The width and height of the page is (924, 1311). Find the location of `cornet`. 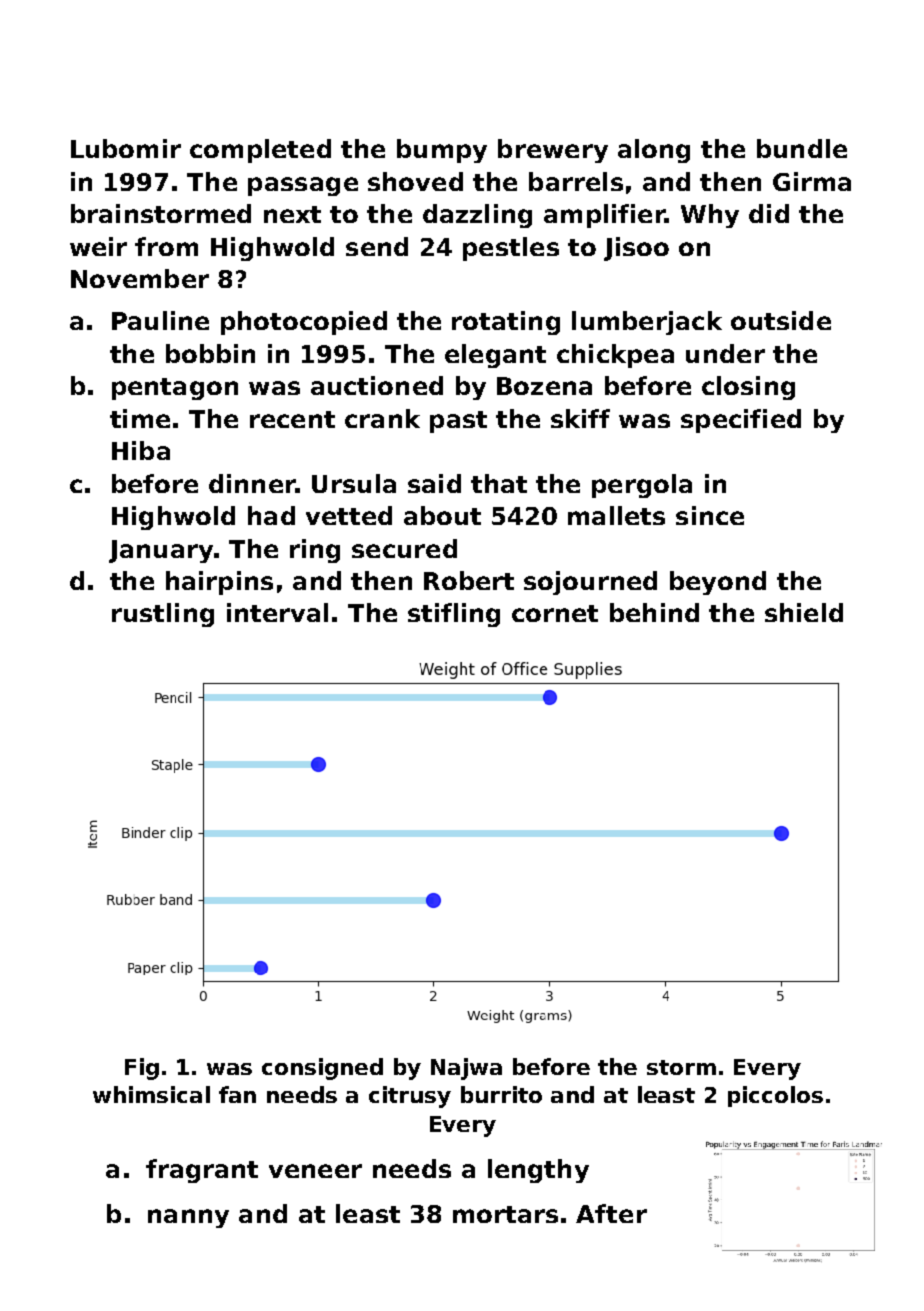

cornet is located at coordinates (555, 613).
